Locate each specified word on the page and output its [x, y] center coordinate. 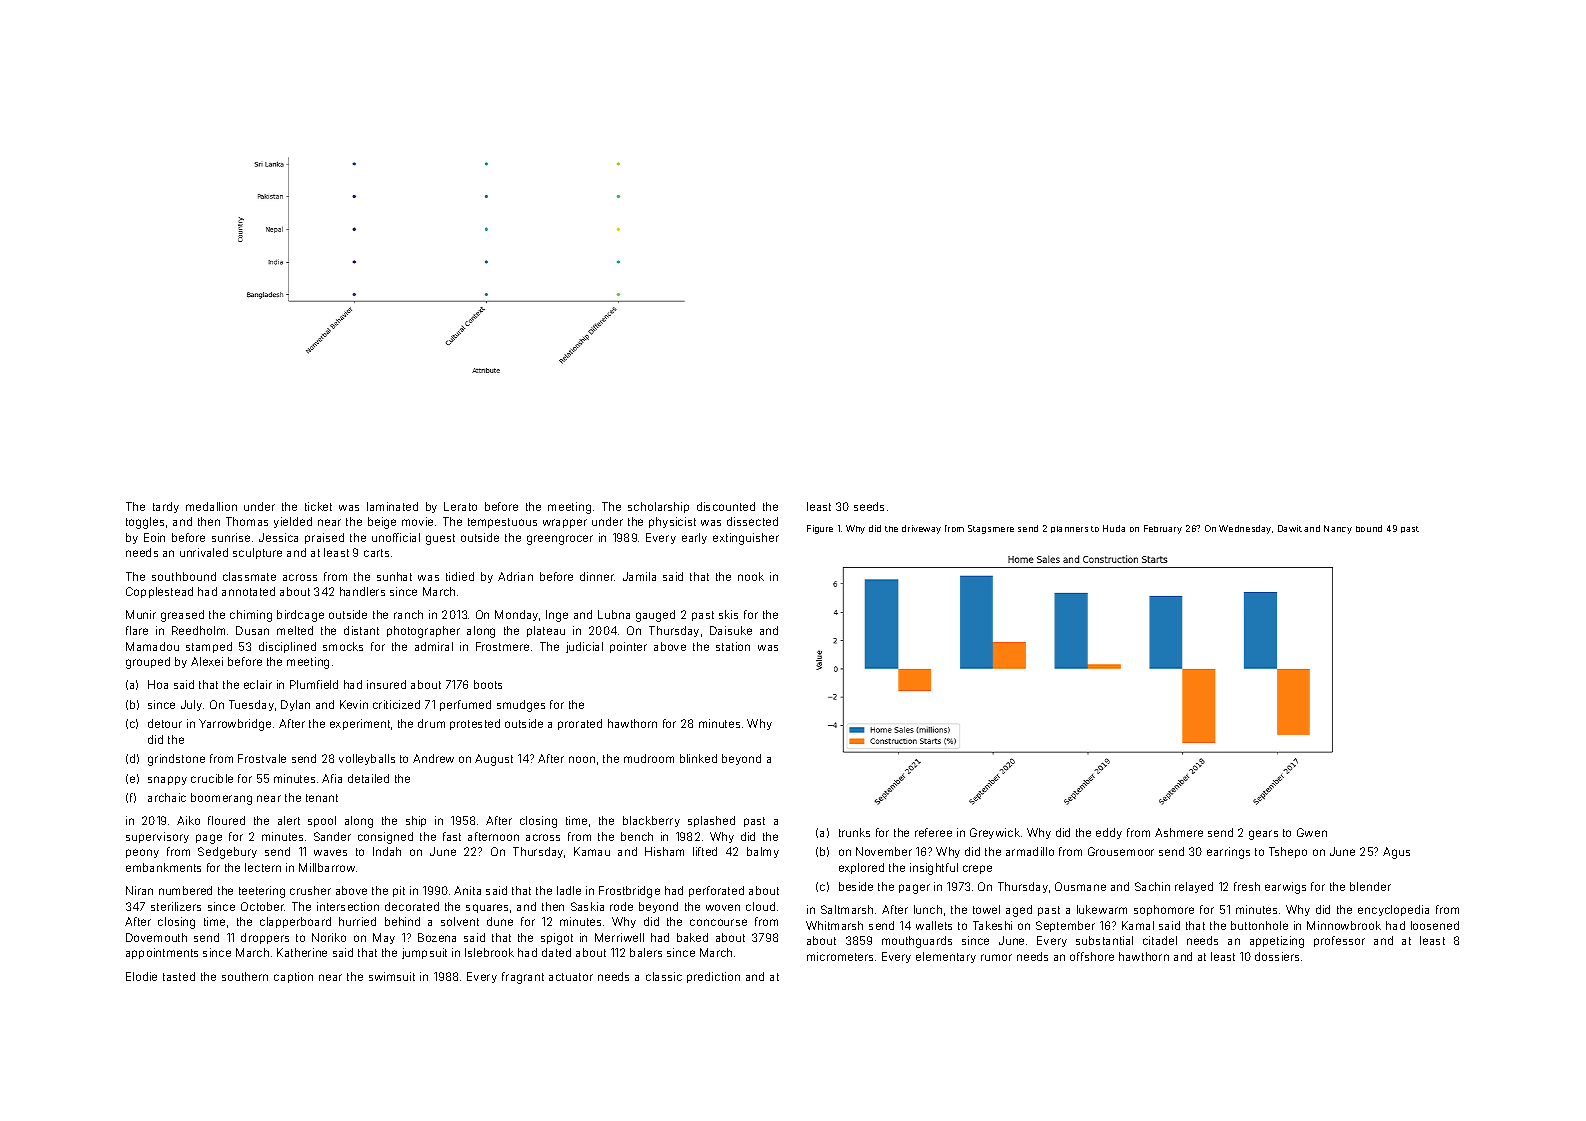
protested [475, 724]
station [733, 646]
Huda [1114, 528]
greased [182, 616]
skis [728, 614]
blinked [698, 758]
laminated [392, 506]
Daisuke [731, 630]
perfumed [465, 705]
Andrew [433, 758]
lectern [263, 867]
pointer [628, 647]
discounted [726, 506]
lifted [705, 851]
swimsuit [392, 976]
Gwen [1312, 832]
